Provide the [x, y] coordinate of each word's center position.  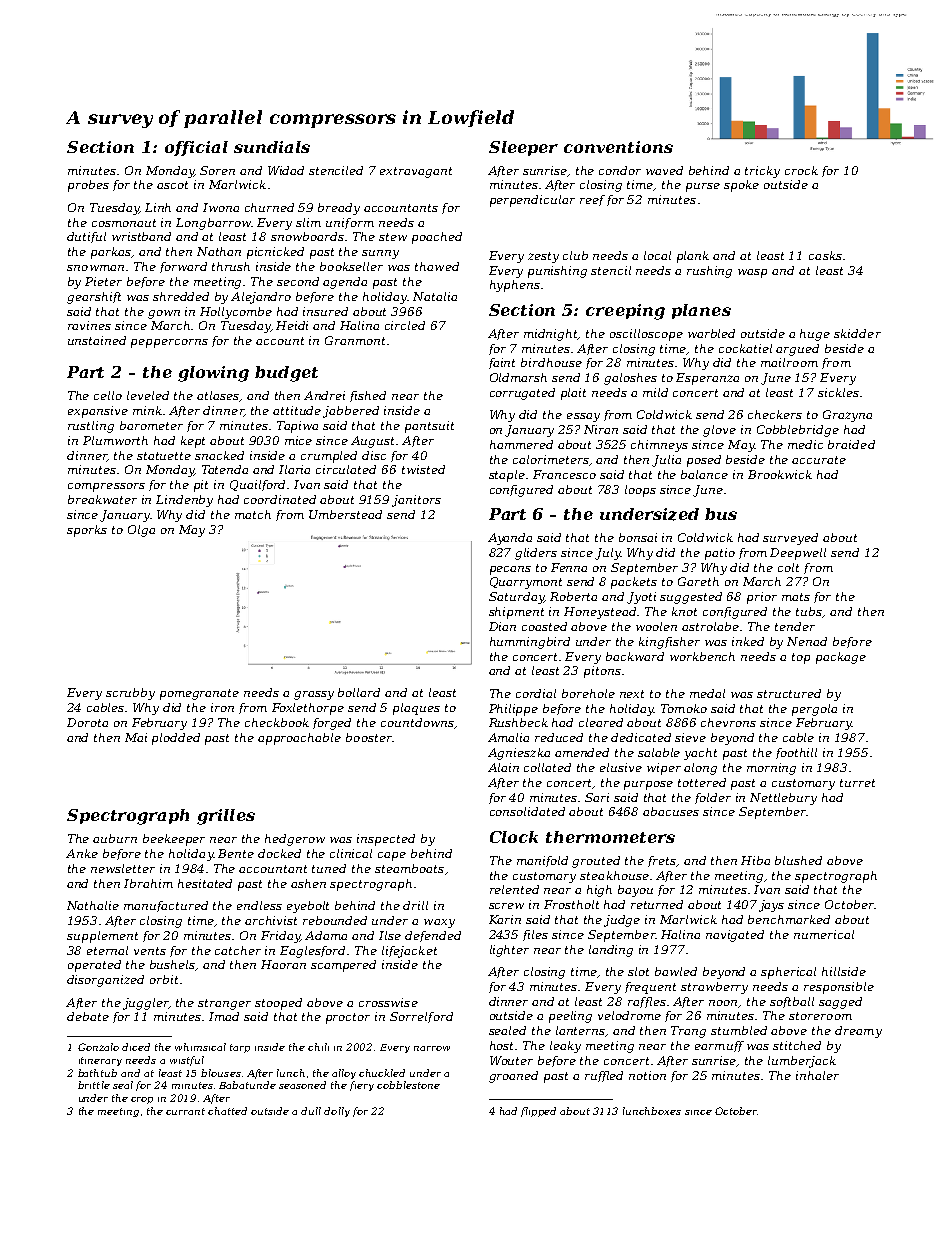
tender [795, 626]
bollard [359, 692]
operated [94, 966]
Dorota [87, 722]
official [196, 148]
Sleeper [523, 148]
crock [801, 170]
